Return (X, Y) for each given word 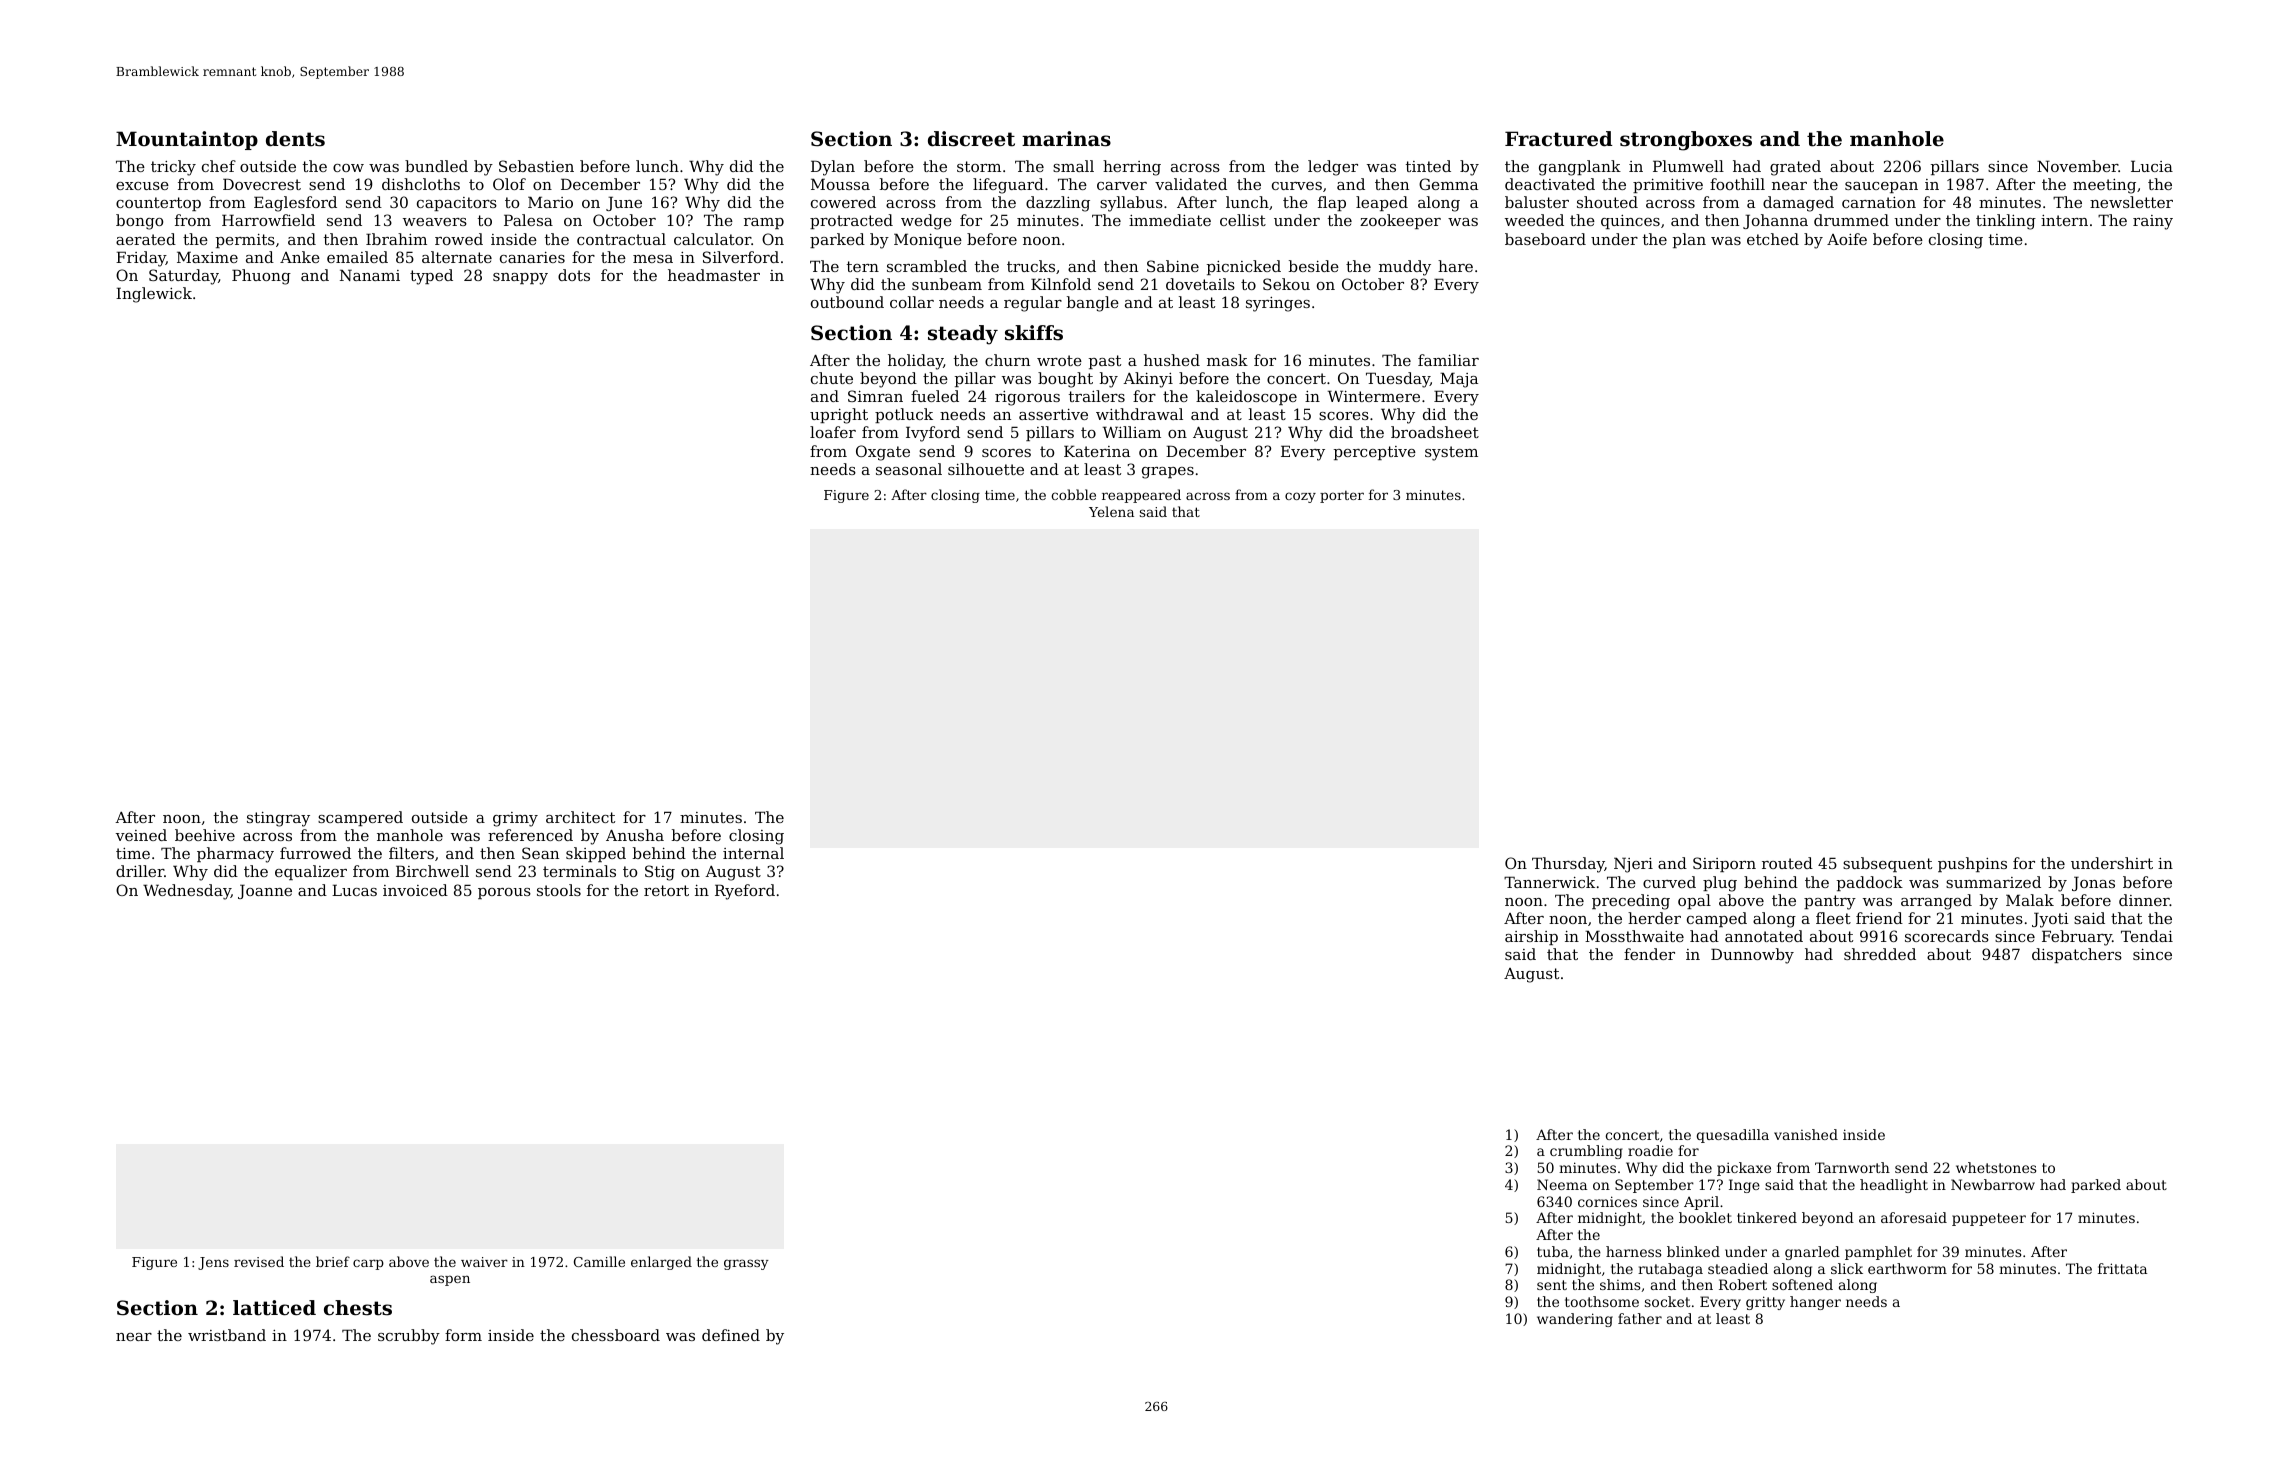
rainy (2153, 222)
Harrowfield (268, 220)
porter (1342, 496)
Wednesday (187, 892)
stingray (278, 819)
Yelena (1111, 511)
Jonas (2093, 883)
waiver (484, 1262)
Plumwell (1688, 166)
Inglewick (154, 295)
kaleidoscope (1246, 397)
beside (1314, 266)
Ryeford (745, 892)
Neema (1562, 1184)
